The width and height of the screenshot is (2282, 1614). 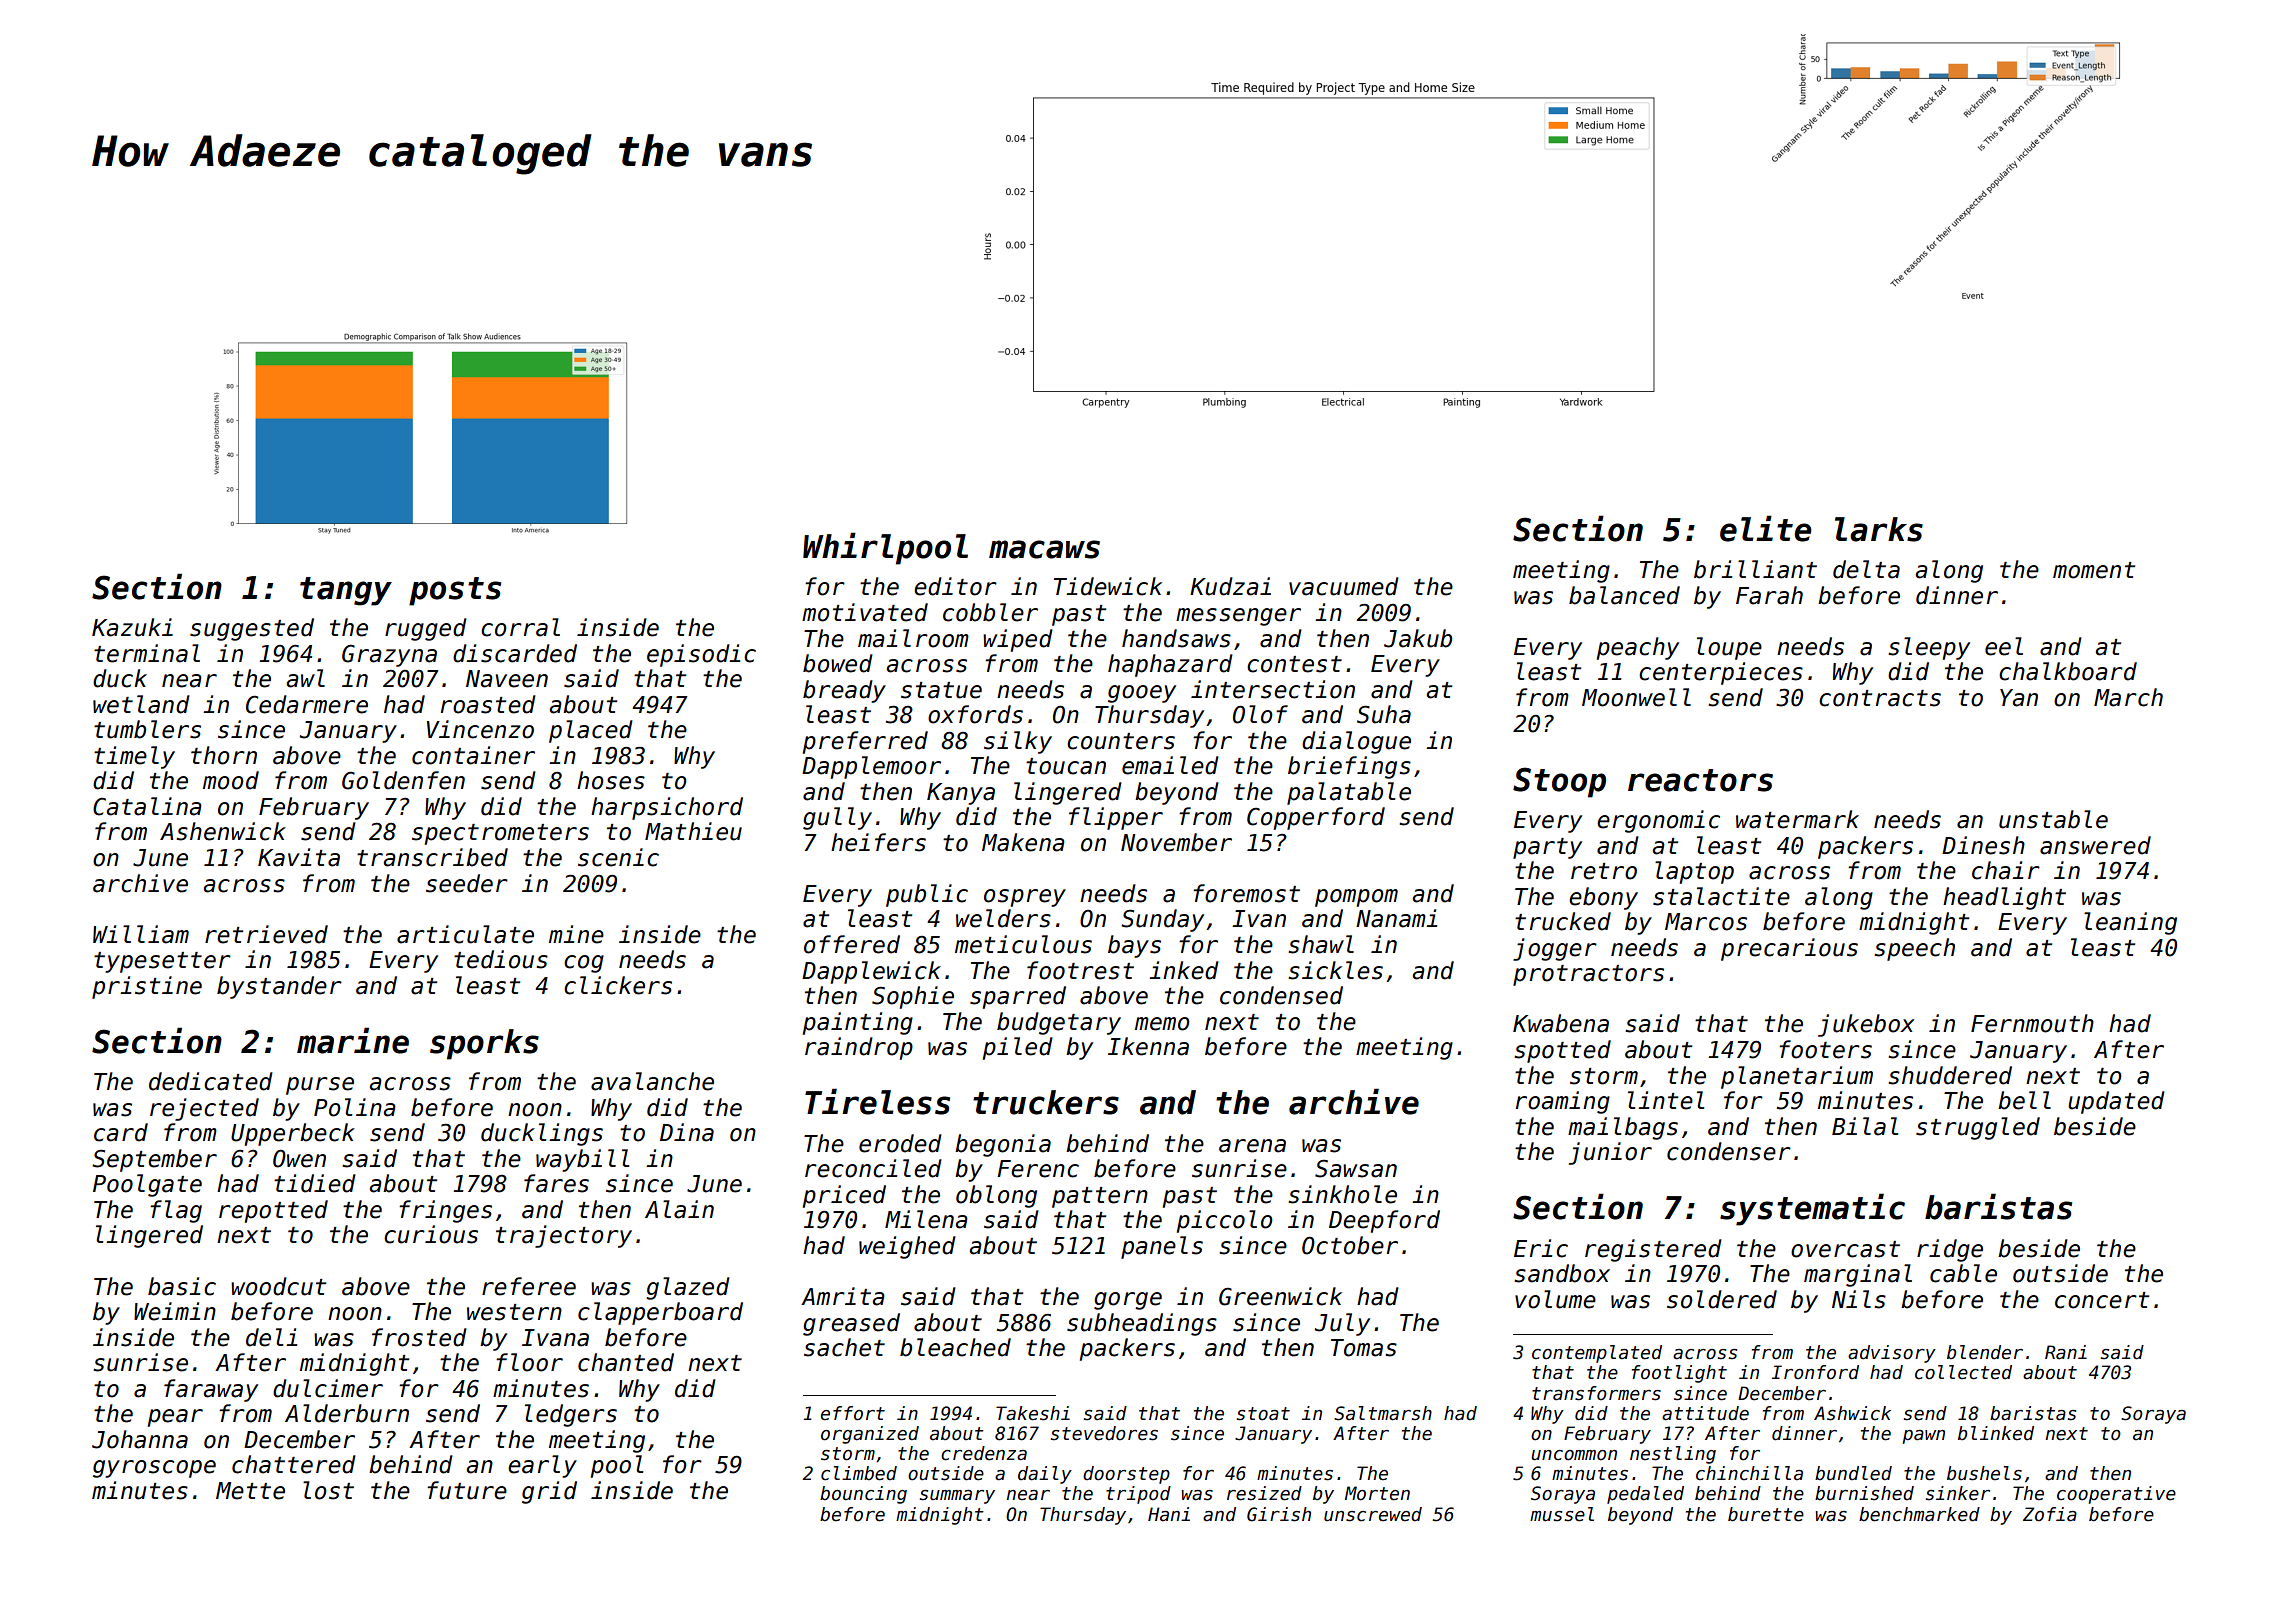 I want to click on early, so click(x=542, y=1466).
